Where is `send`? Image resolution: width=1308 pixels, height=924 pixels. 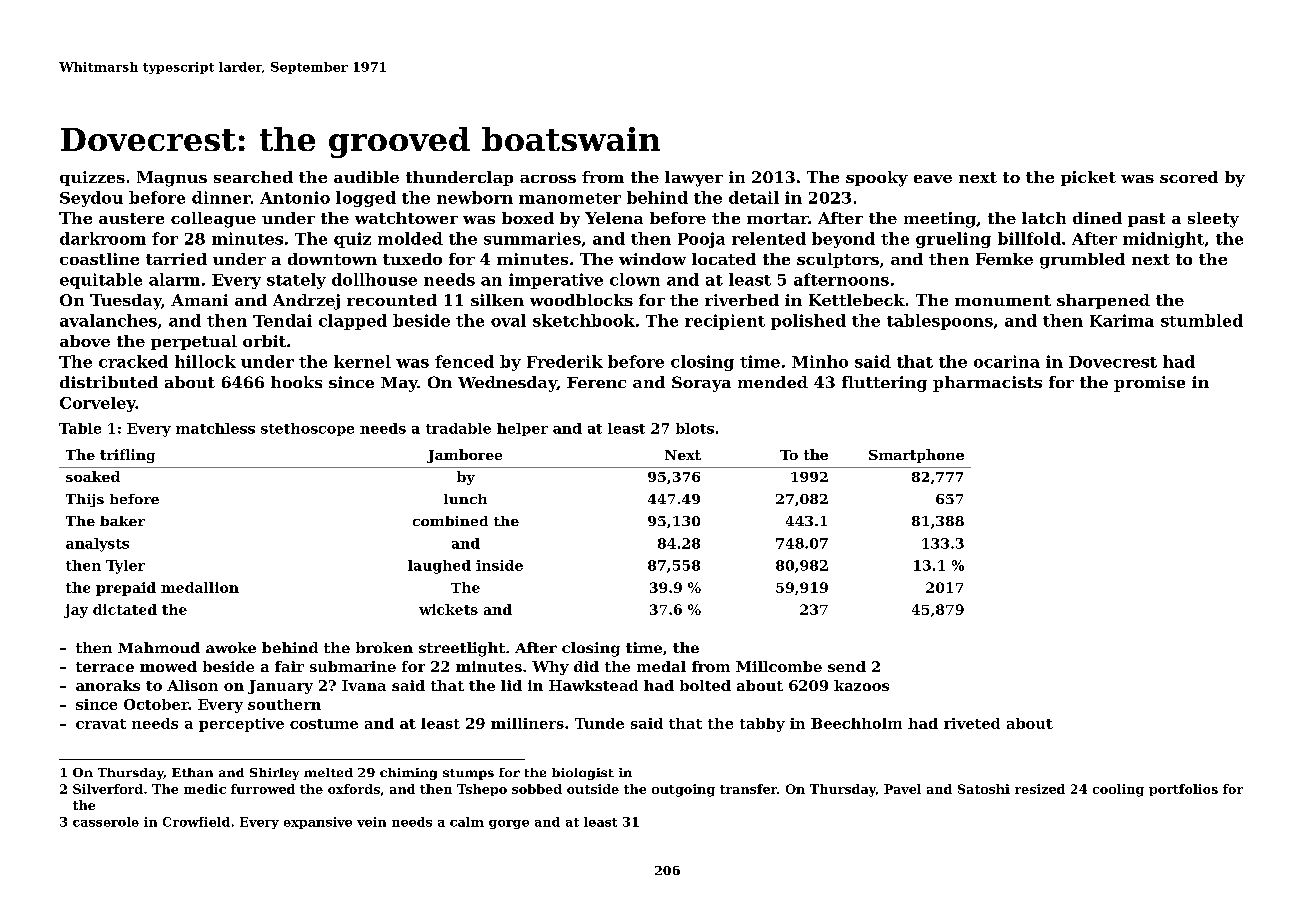 send is located at coordinates (847, 666).
